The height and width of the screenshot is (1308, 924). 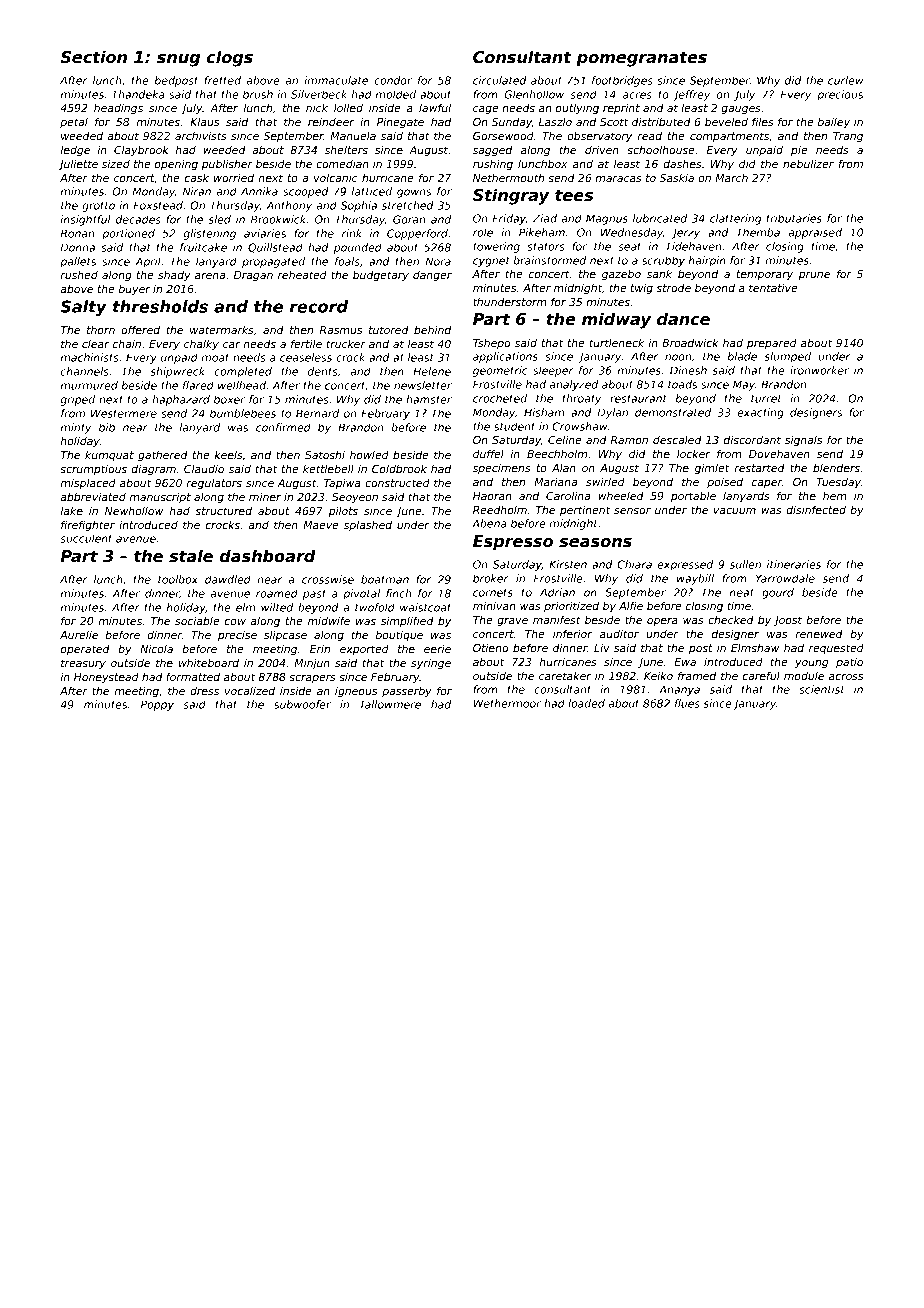 I want to click on Honeystead, so click(x=106, y=678).
